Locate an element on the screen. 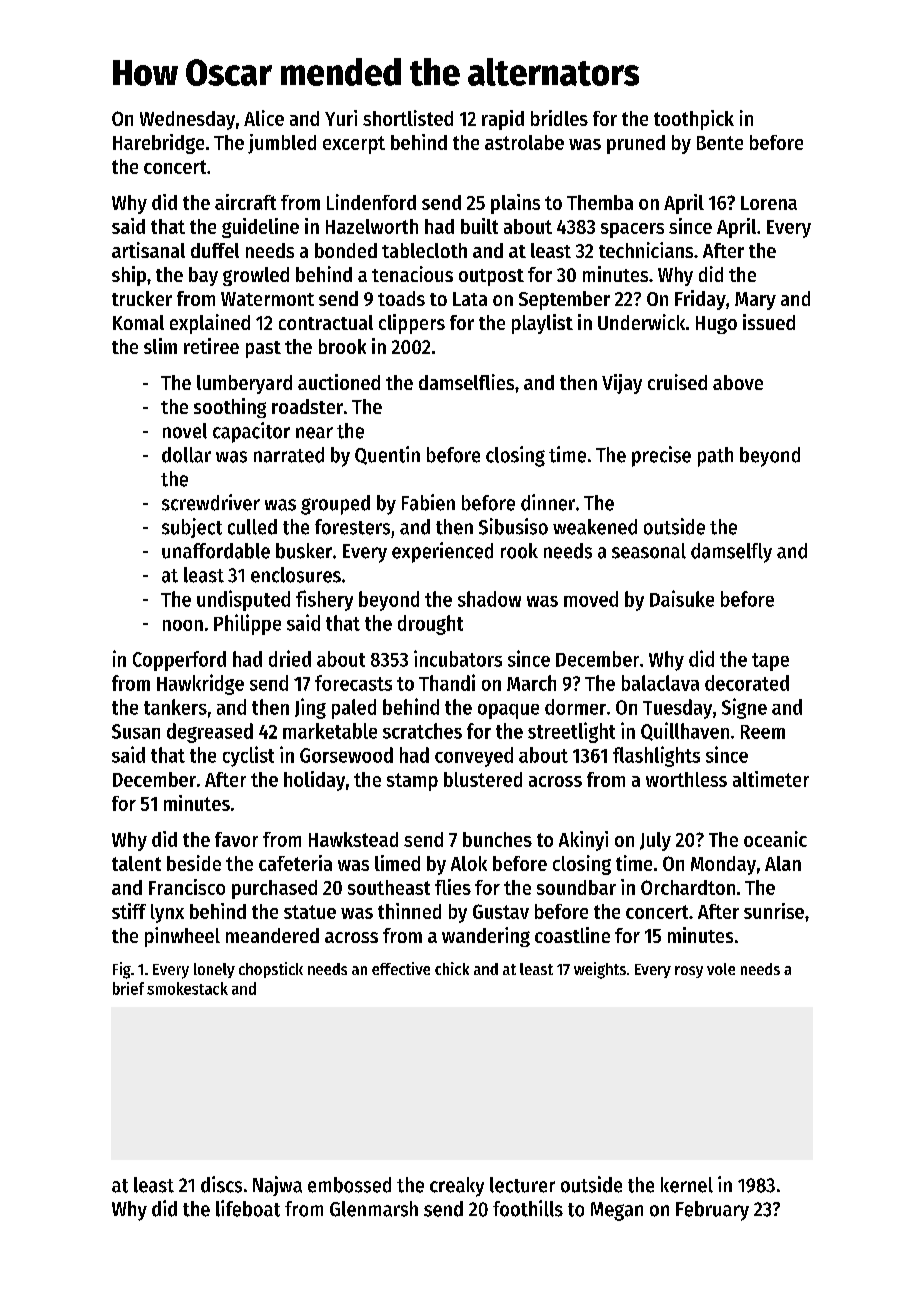  seasonal is located at coordinates (649, 551).
